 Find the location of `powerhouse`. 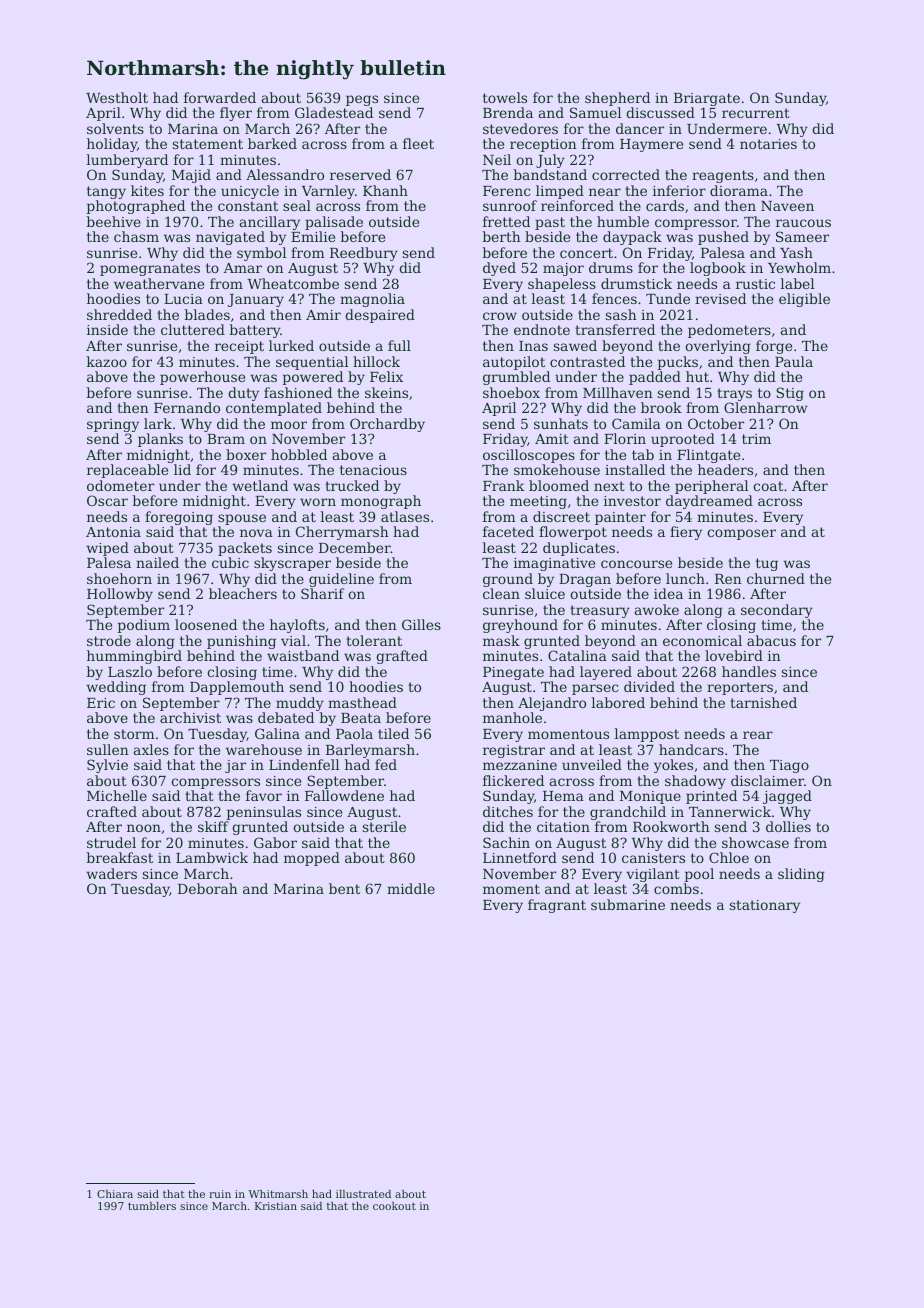

powerhouse is located at coordinates (202, 378).
